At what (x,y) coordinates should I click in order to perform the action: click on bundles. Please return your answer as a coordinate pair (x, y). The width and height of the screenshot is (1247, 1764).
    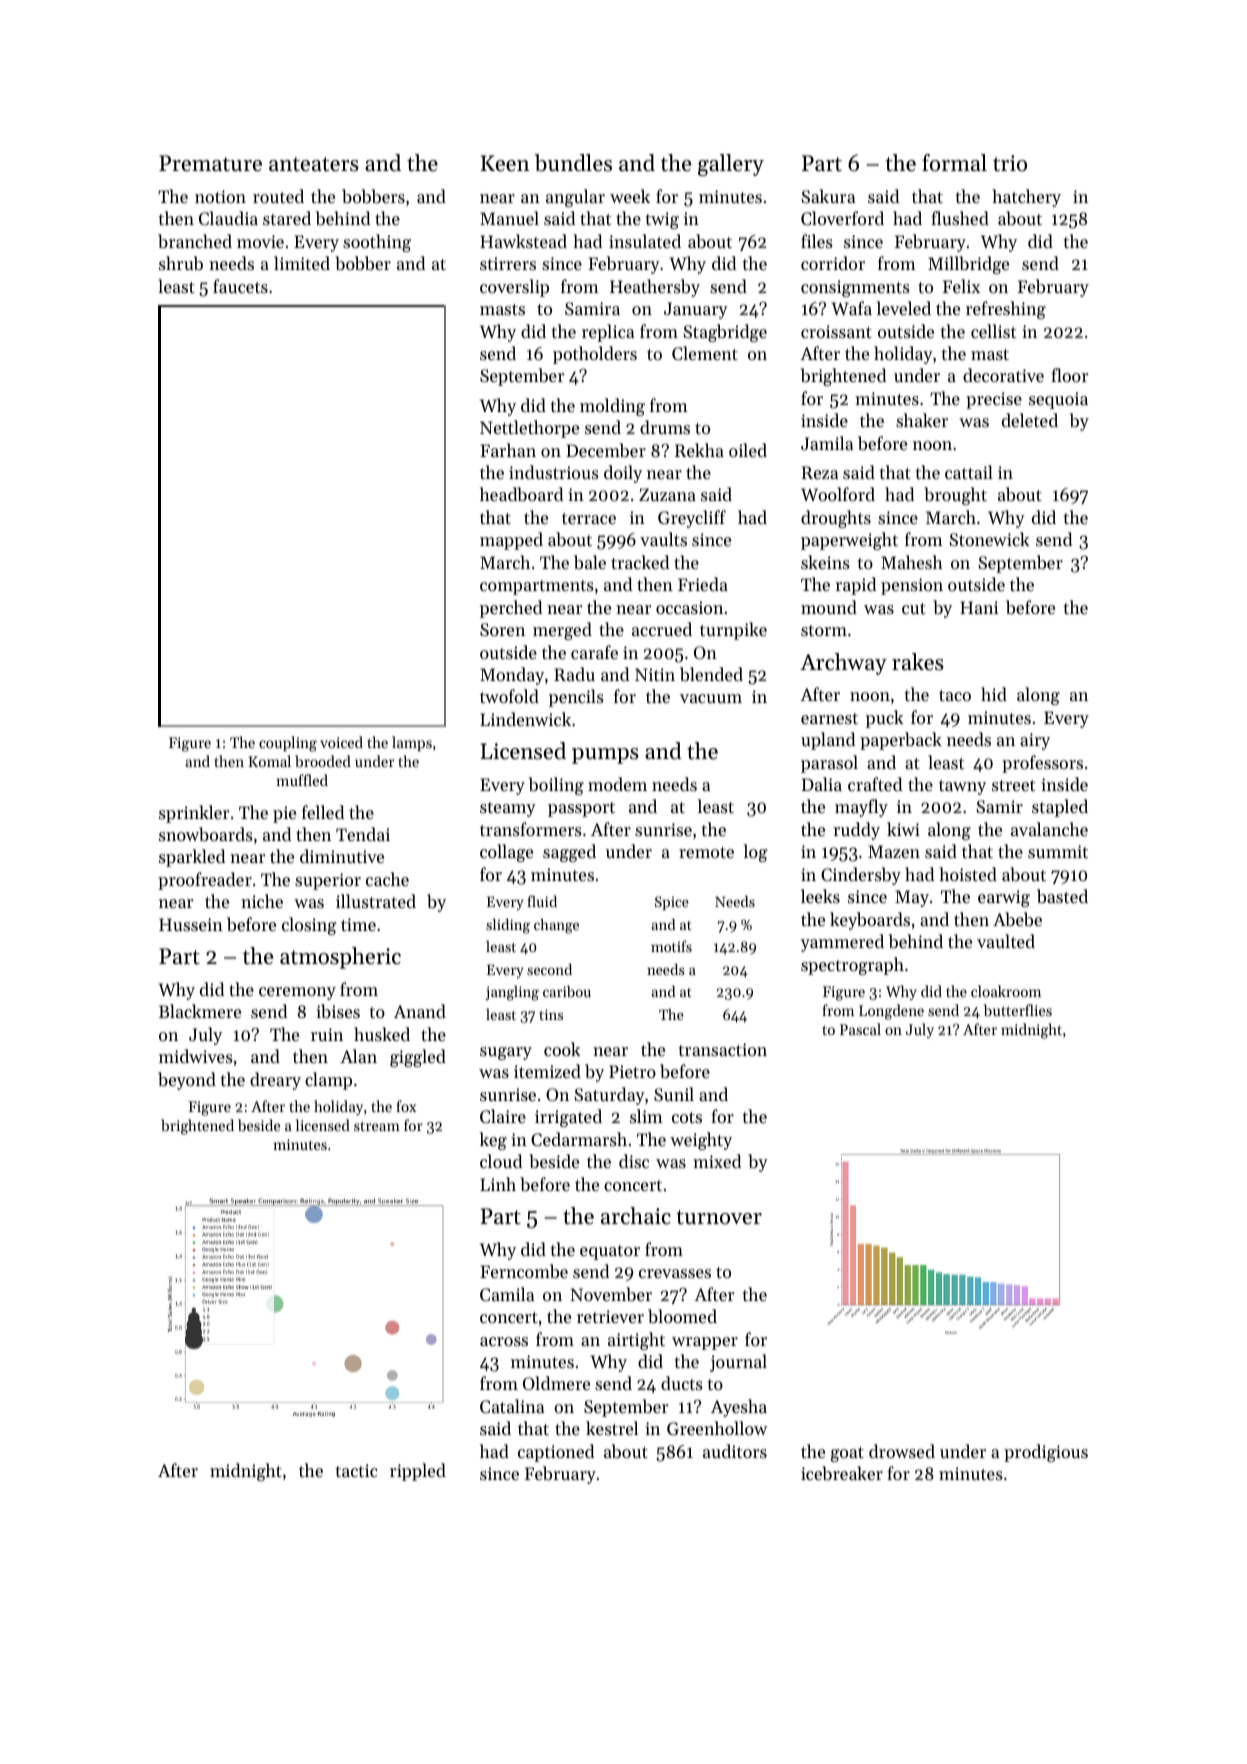
    Looking at the image, I should click on (573, 163).
